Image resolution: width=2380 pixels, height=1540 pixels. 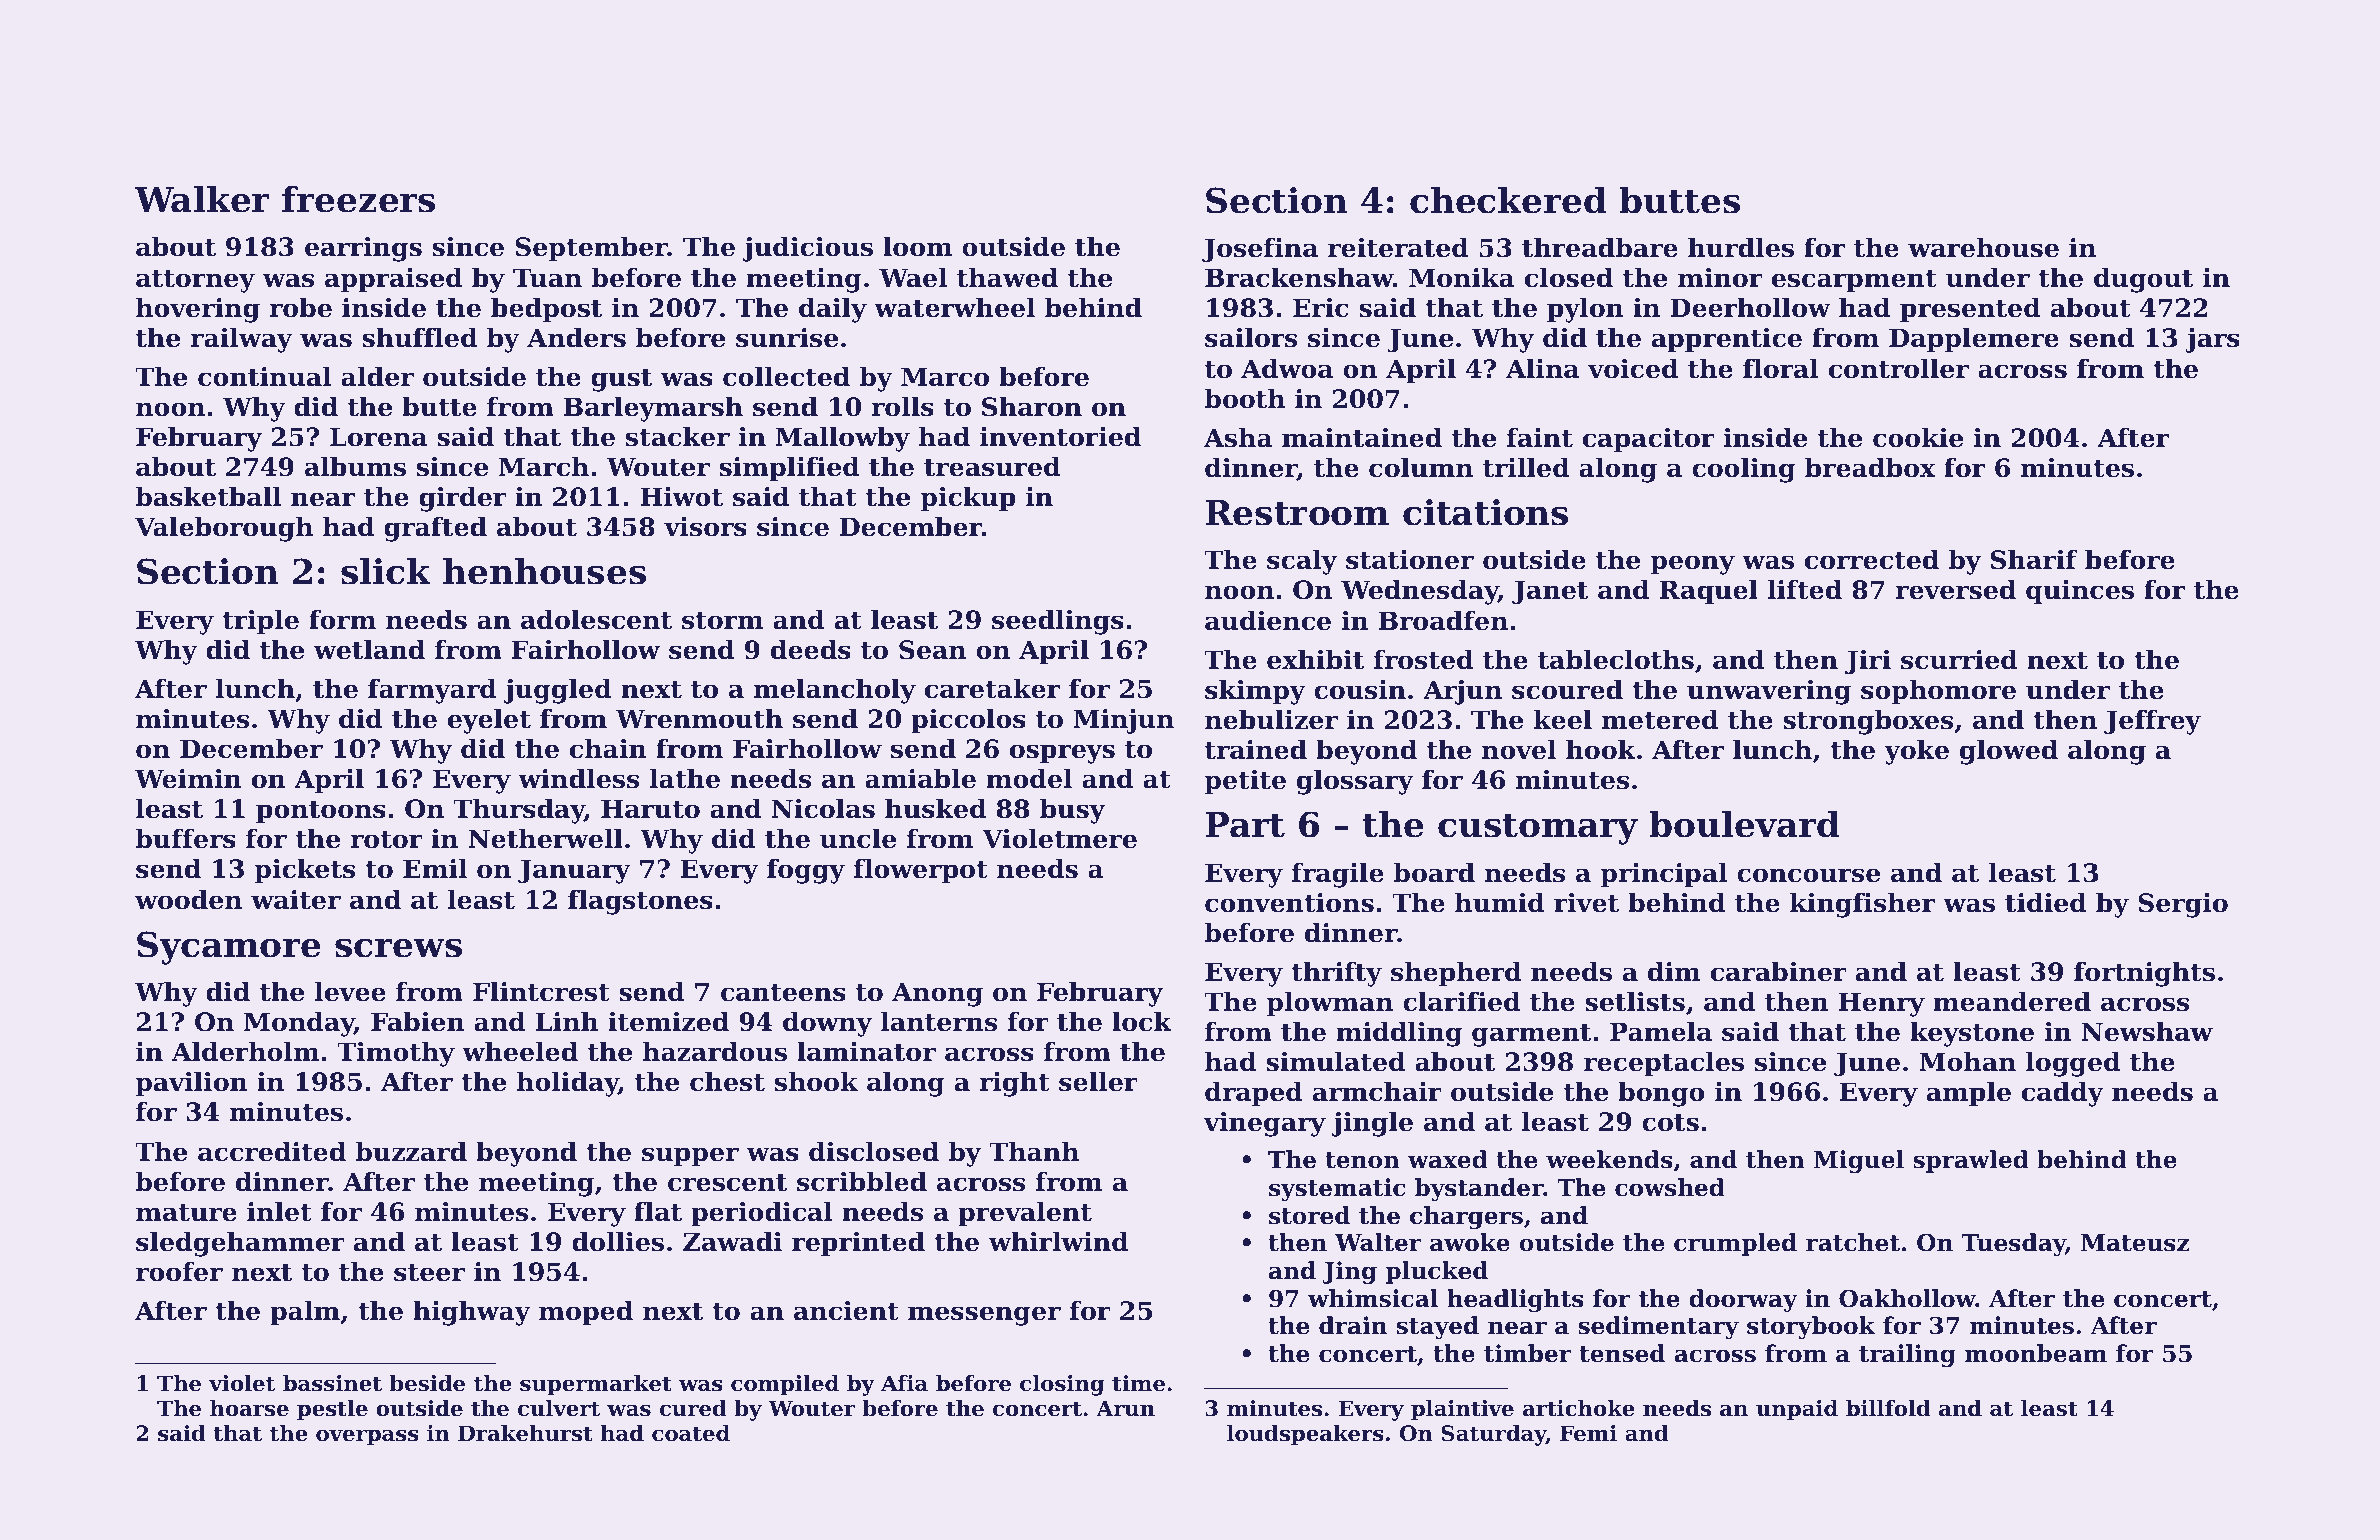 I want to click on checkered, so click(x=1508, y=200).
